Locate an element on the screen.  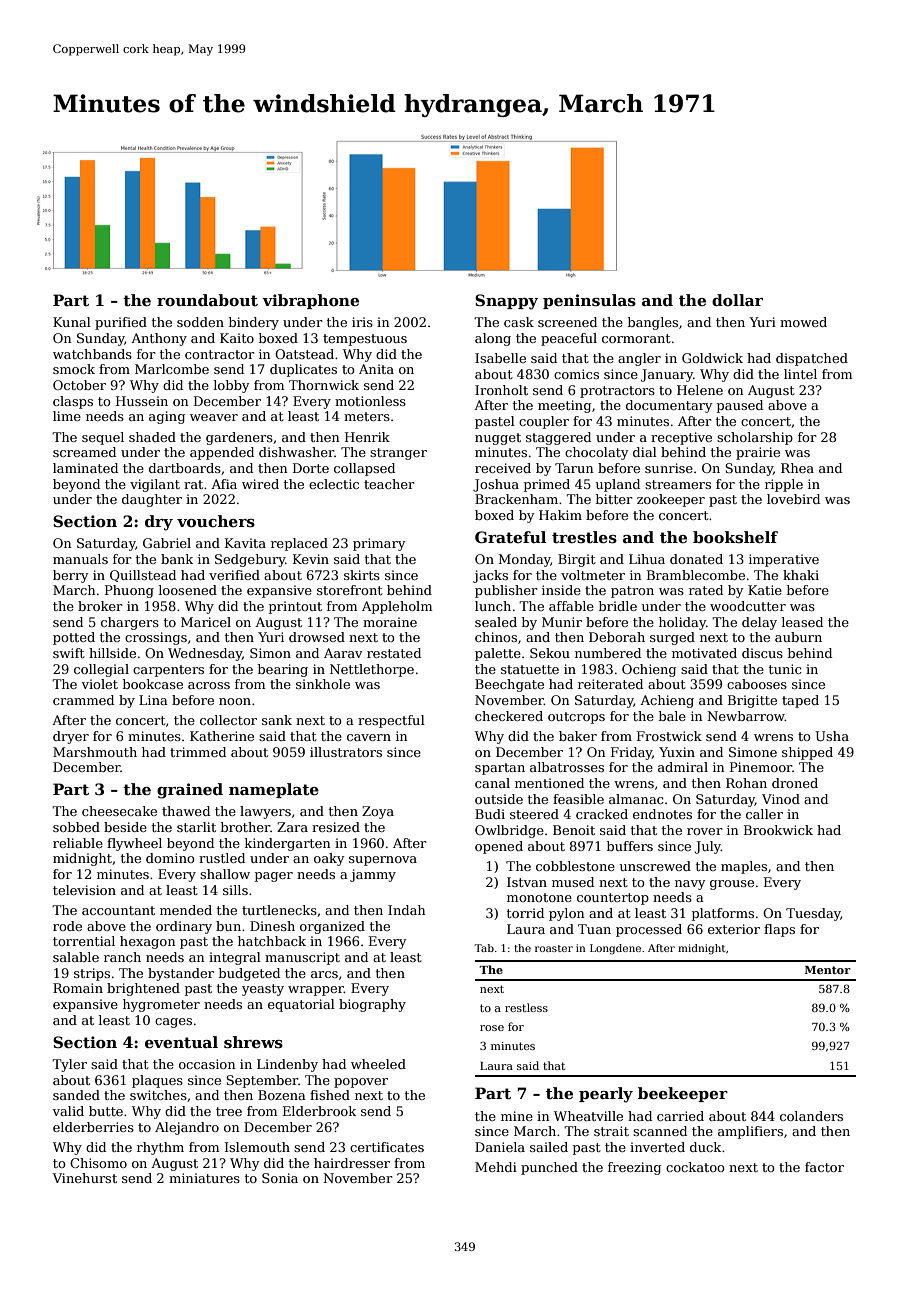
shaded is located at coordinates (152, 437).
